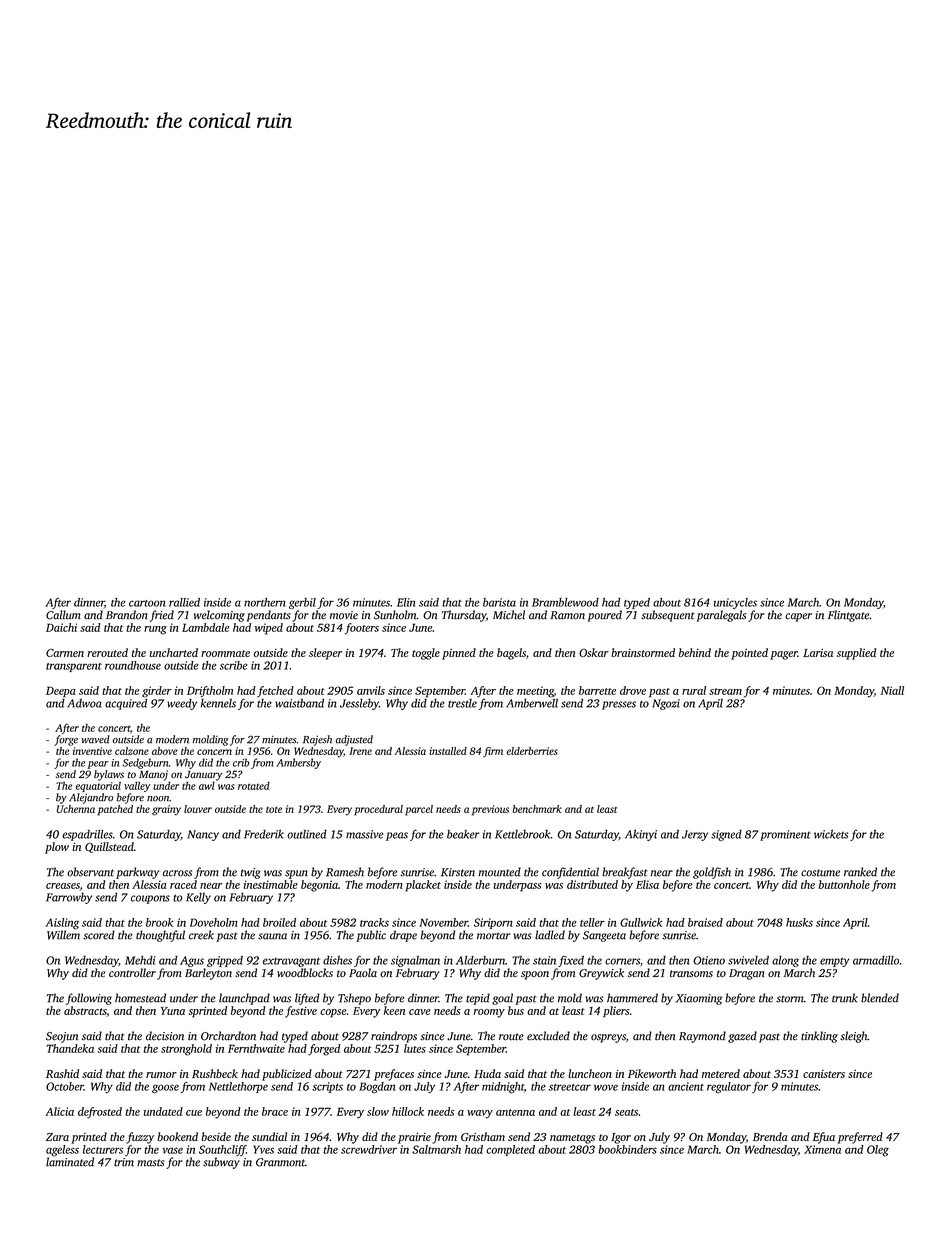 This screenshot has width=952, height=1233. What do you see at coordinates (70, 1162) in the screenshot?
I see `laminated` at bounding box center [70, 1162].
